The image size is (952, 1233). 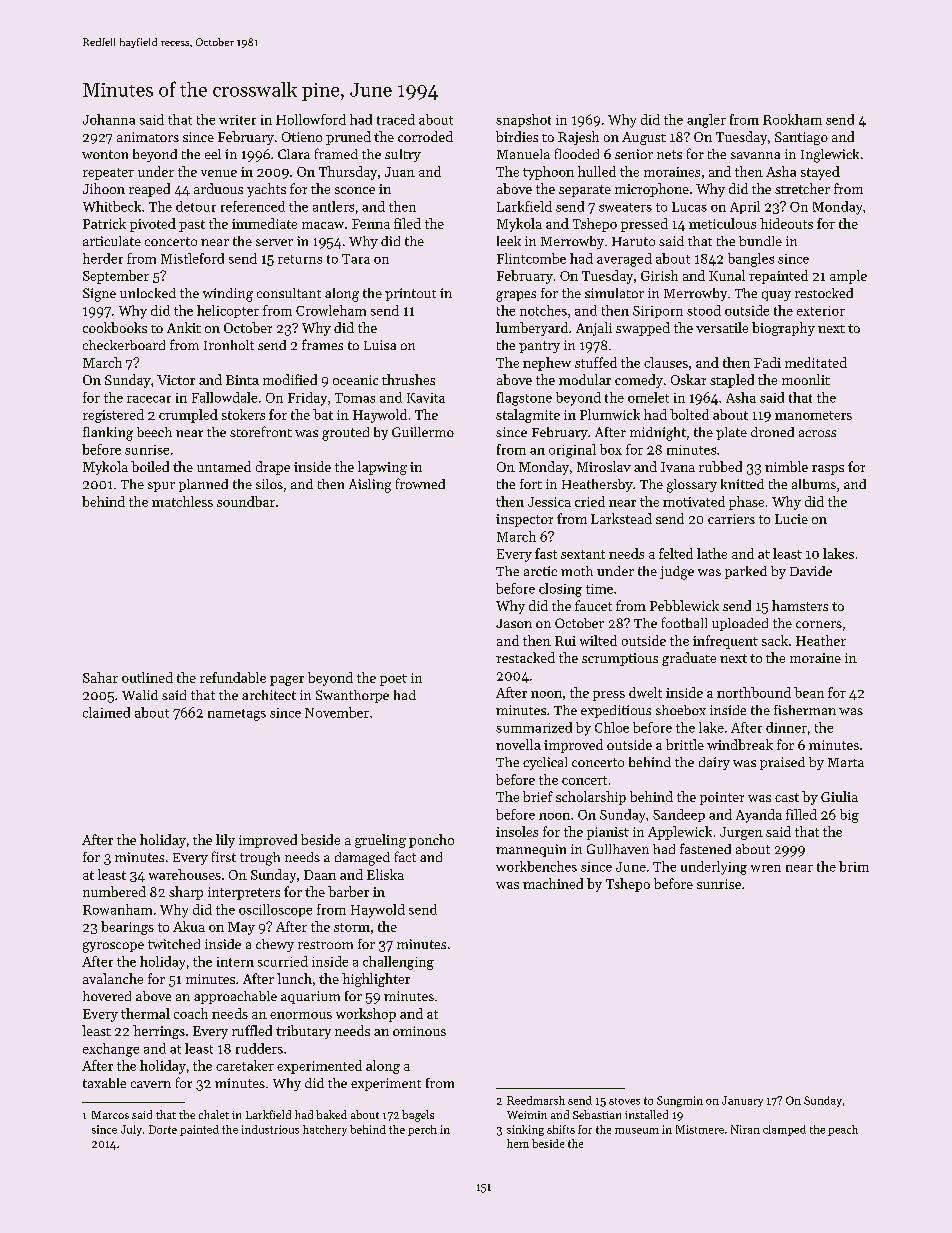 What do you see at coordinates (684, 605) in the document?
I see `Pebblewick` at bounding box center [684, 605].
